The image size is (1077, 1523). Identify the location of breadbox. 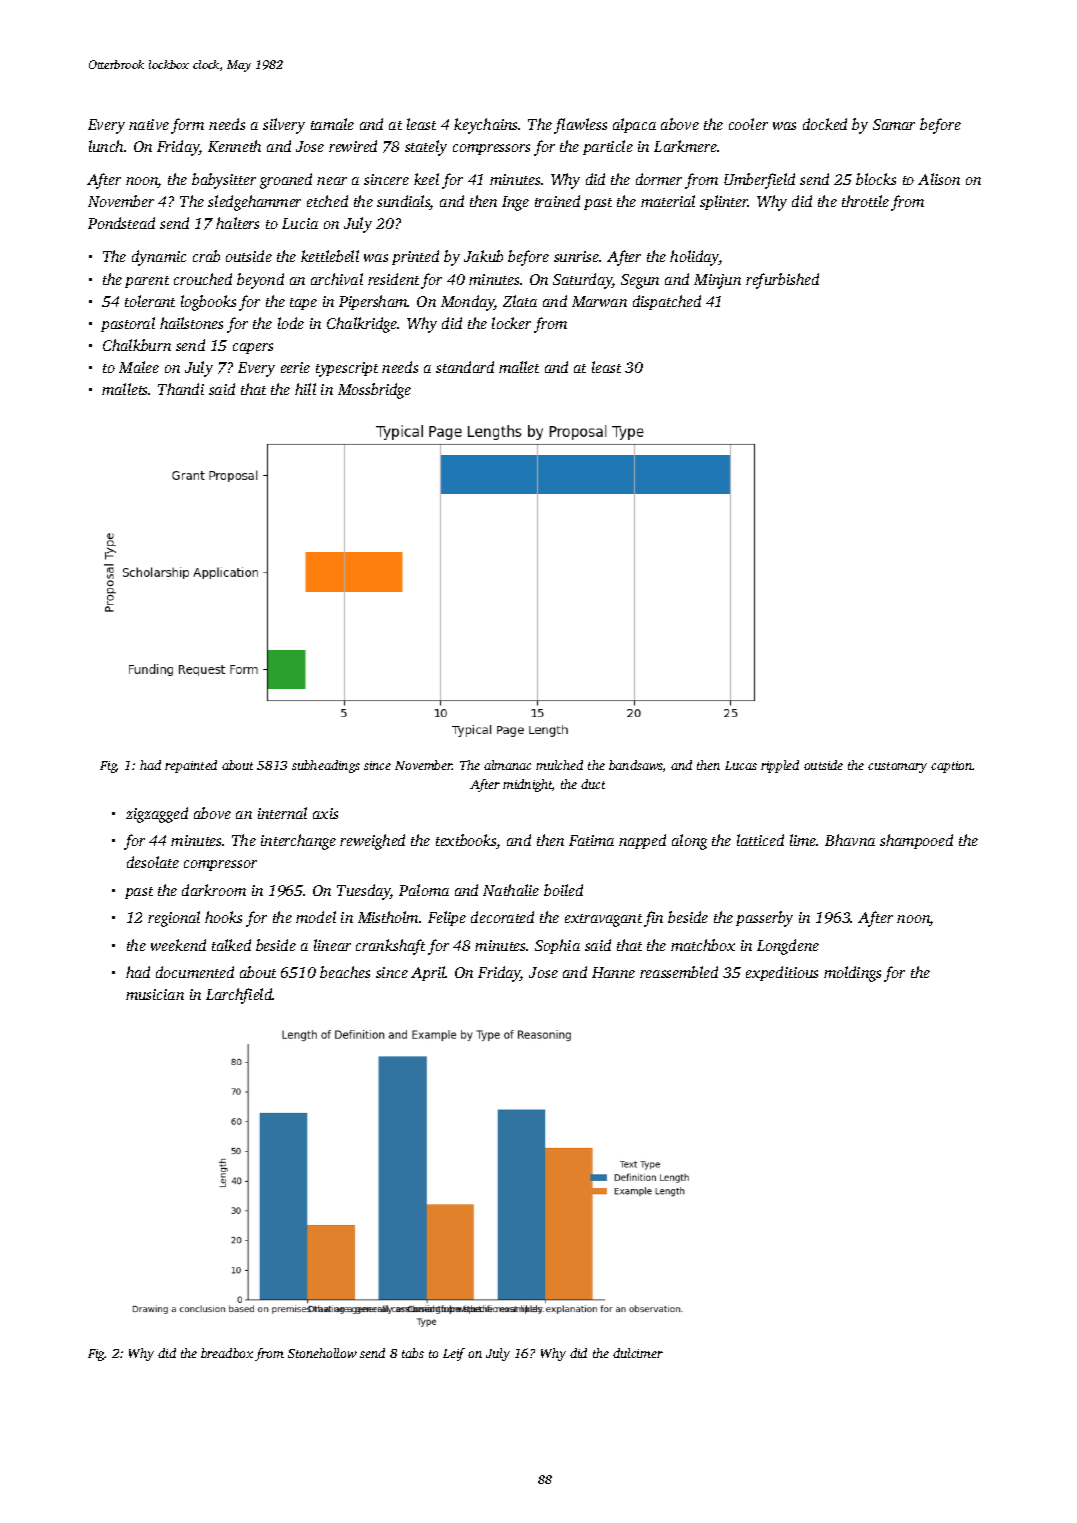
(227, 1353).
